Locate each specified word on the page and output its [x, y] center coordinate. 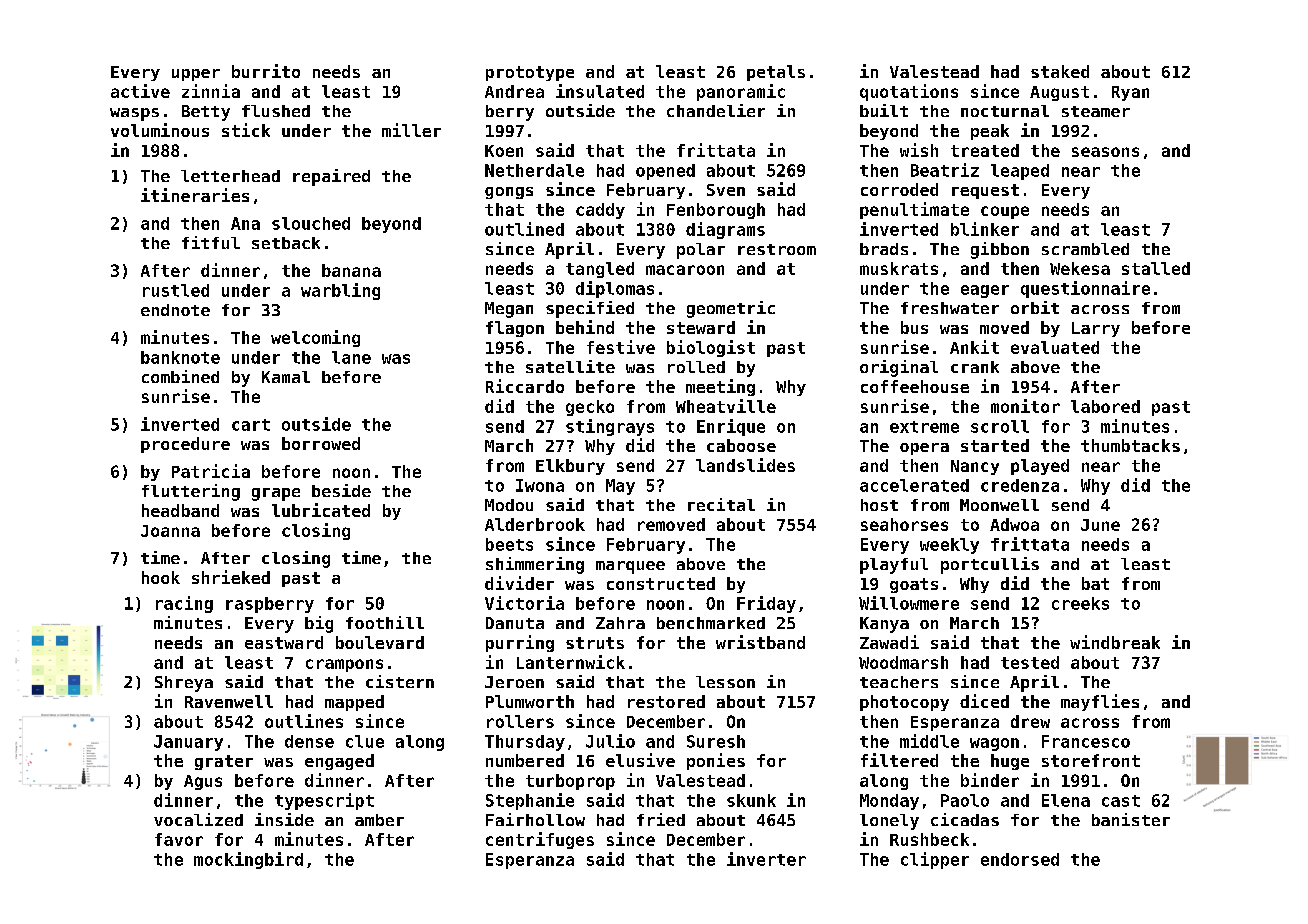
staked [1060, 71]
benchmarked [711, 623]
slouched [311, 223]
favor [179, 839]
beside [341, 490]
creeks [1080, 603]
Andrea [514, 91]
